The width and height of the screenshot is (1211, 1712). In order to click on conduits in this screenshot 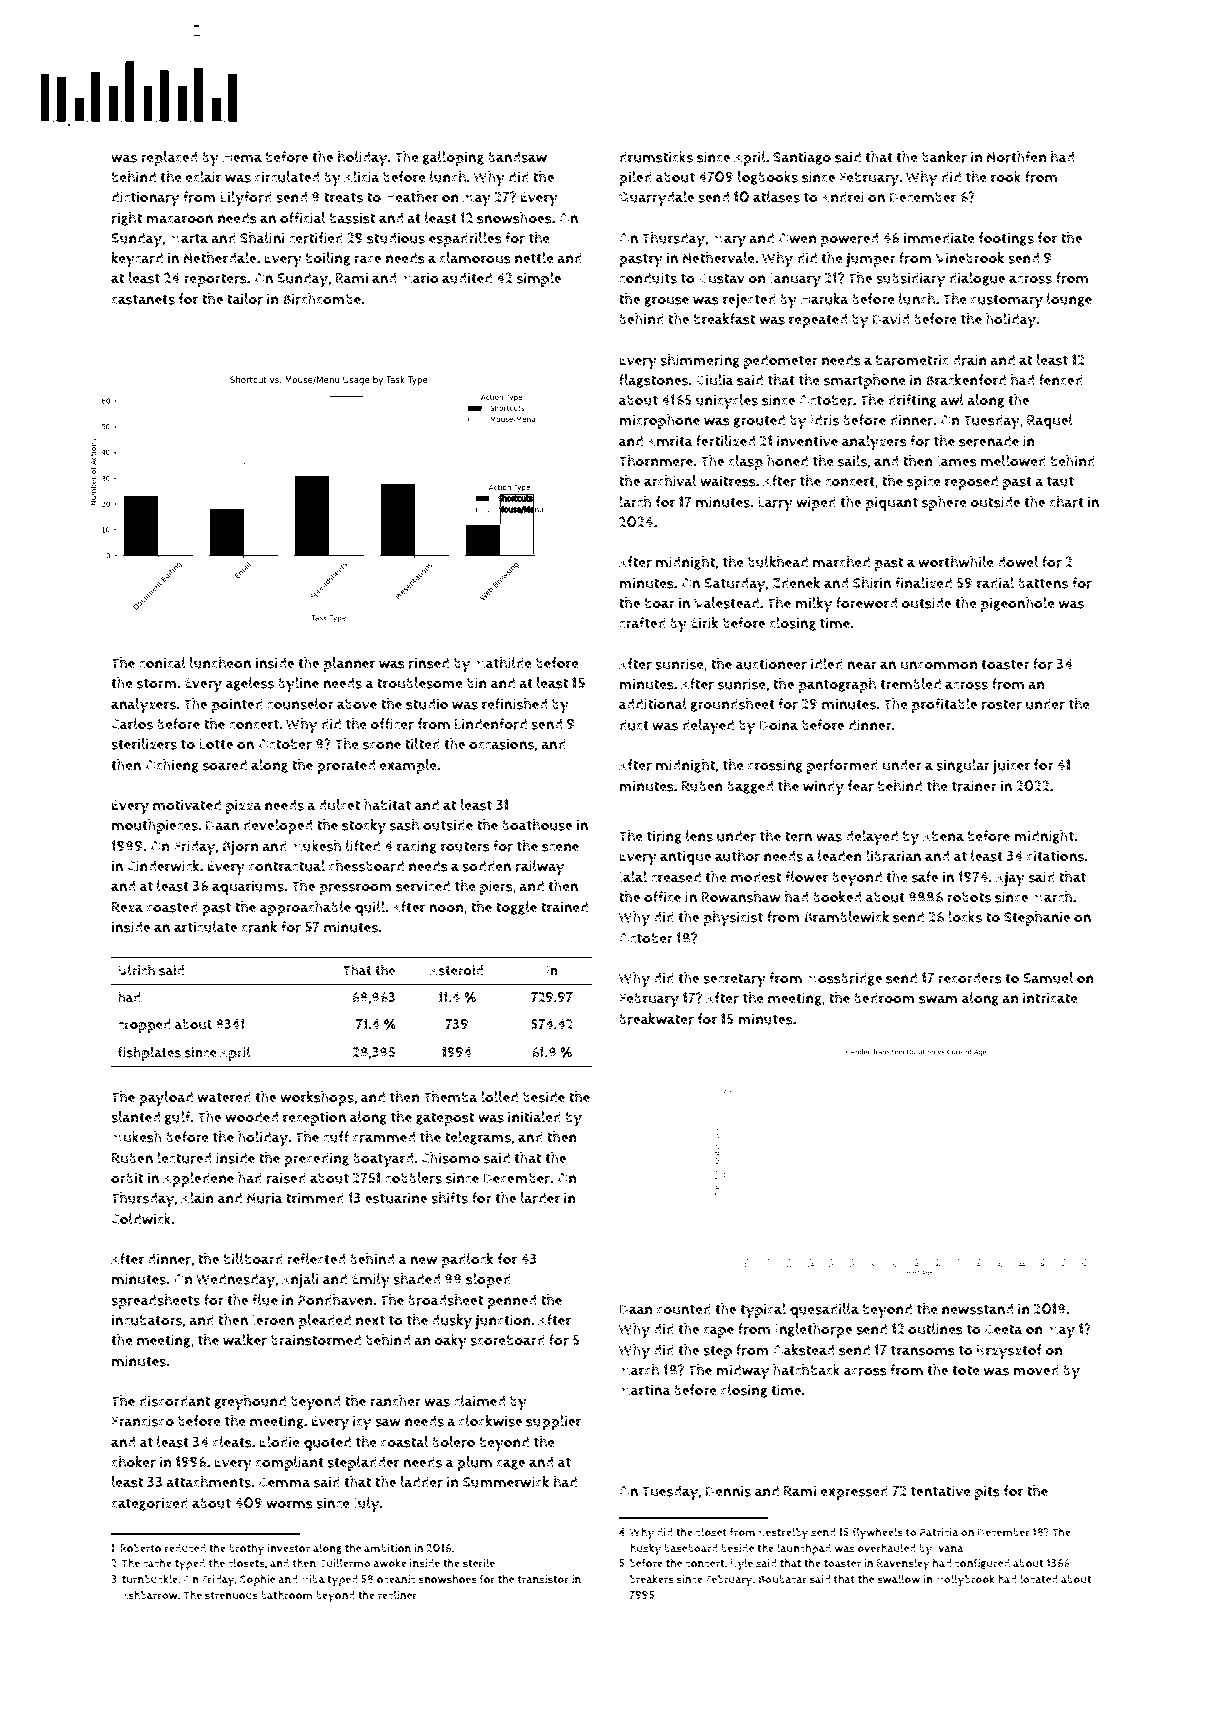, I will do `click(648, 278)`.
